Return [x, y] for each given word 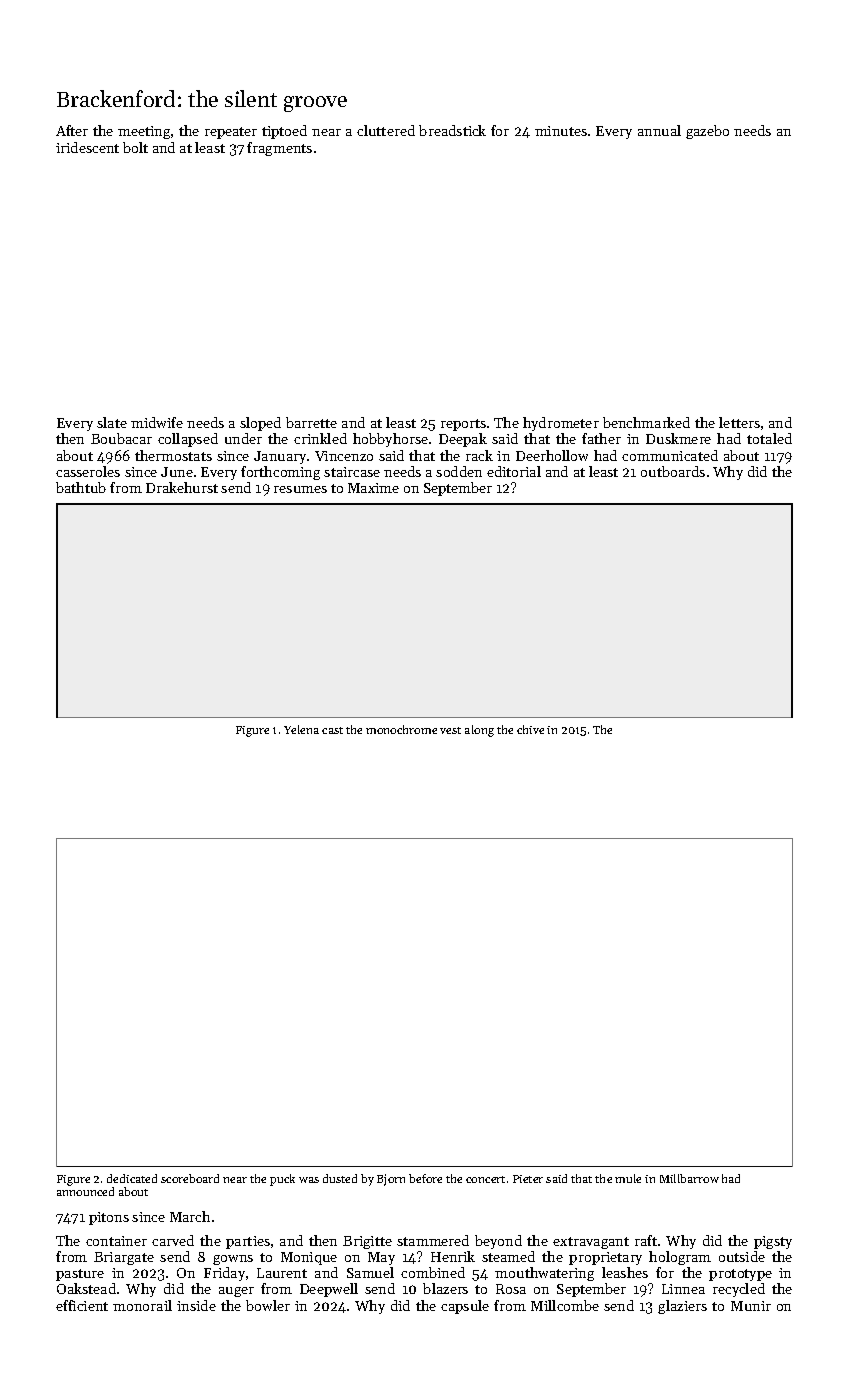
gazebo [707, 132]
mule [628, 1178]
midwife [157, 422]
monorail [142, 1305]
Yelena [301, 729]
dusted [340, 1178]
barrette [311, 422]
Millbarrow [689, 1178]
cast [332, 730]
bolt [135, 147]
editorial [514, 471]
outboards [673, 471]
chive [530, 729]
